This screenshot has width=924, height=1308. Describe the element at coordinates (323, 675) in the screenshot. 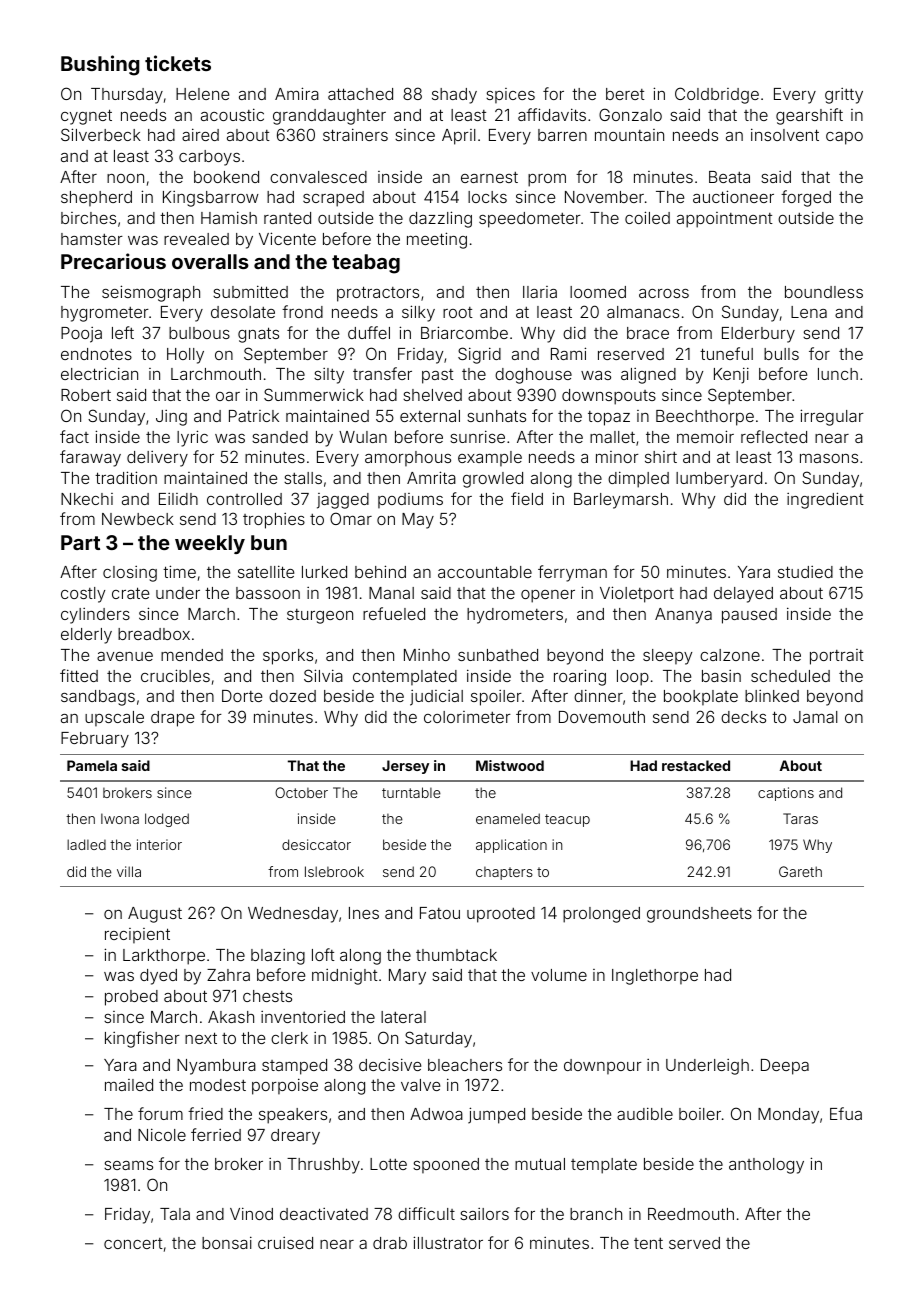

I see `Silvia` at that location.
